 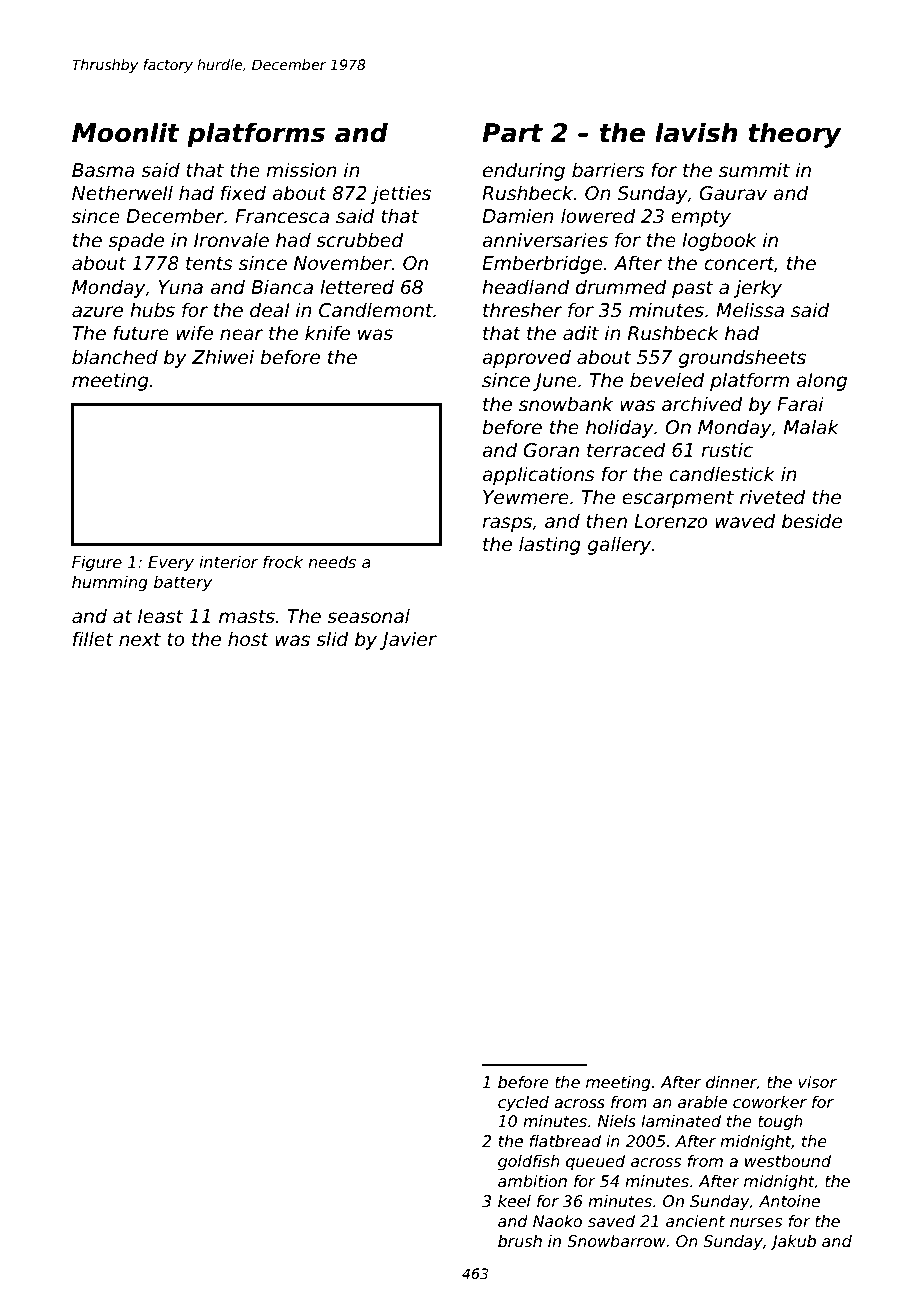 I want to click on Javier, so click(x=408, y=640).
